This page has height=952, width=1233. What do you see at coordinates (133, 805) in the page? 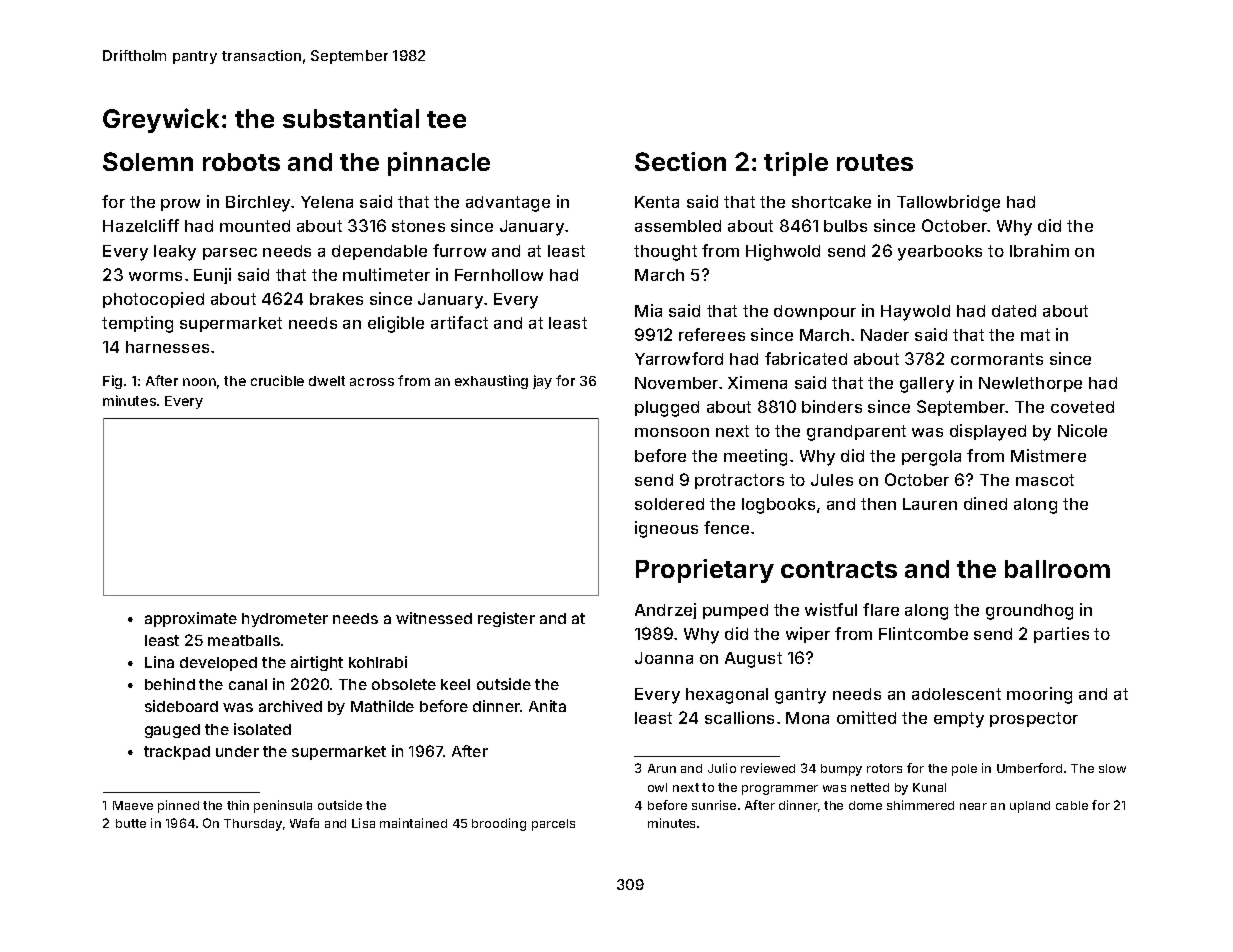
I see `Maeve` at bounding box center [133, 805].
